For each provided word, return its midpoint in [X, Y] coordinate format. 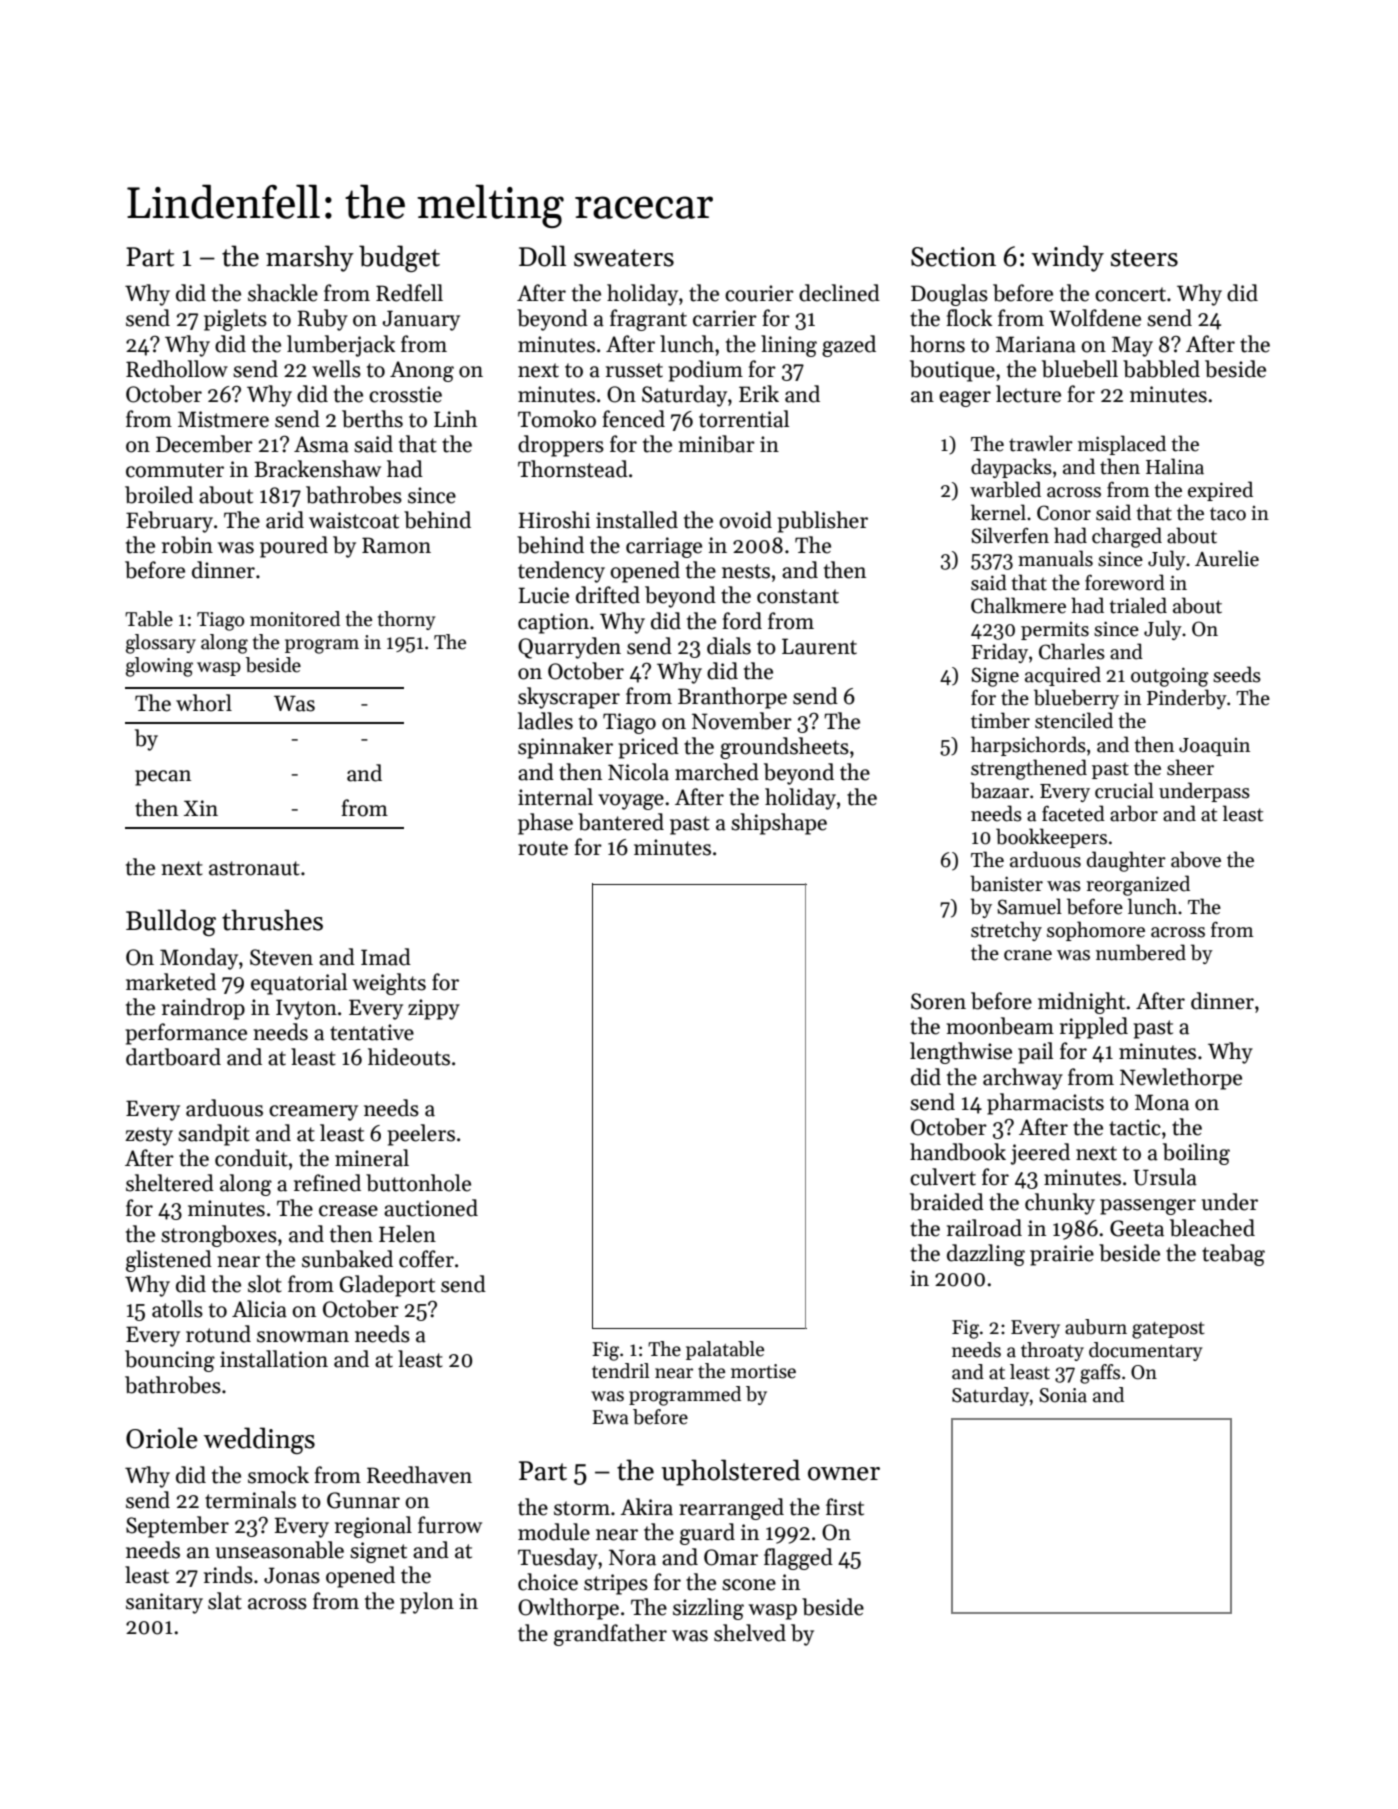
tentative [372, 1032]
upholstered [730, 1472]
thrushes [272, 920]
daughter [1126, 861]
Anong [422, 371]
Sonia [1063, 1395]
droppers [561, 446]
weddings [259, 1440]
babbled [1161, 369]
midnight [1081, 1003]
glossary [161, 644]
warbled [1005, 489]
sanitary [164, 1603]
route [543, 848]
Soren [938, 1001]
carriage [664, 547]
